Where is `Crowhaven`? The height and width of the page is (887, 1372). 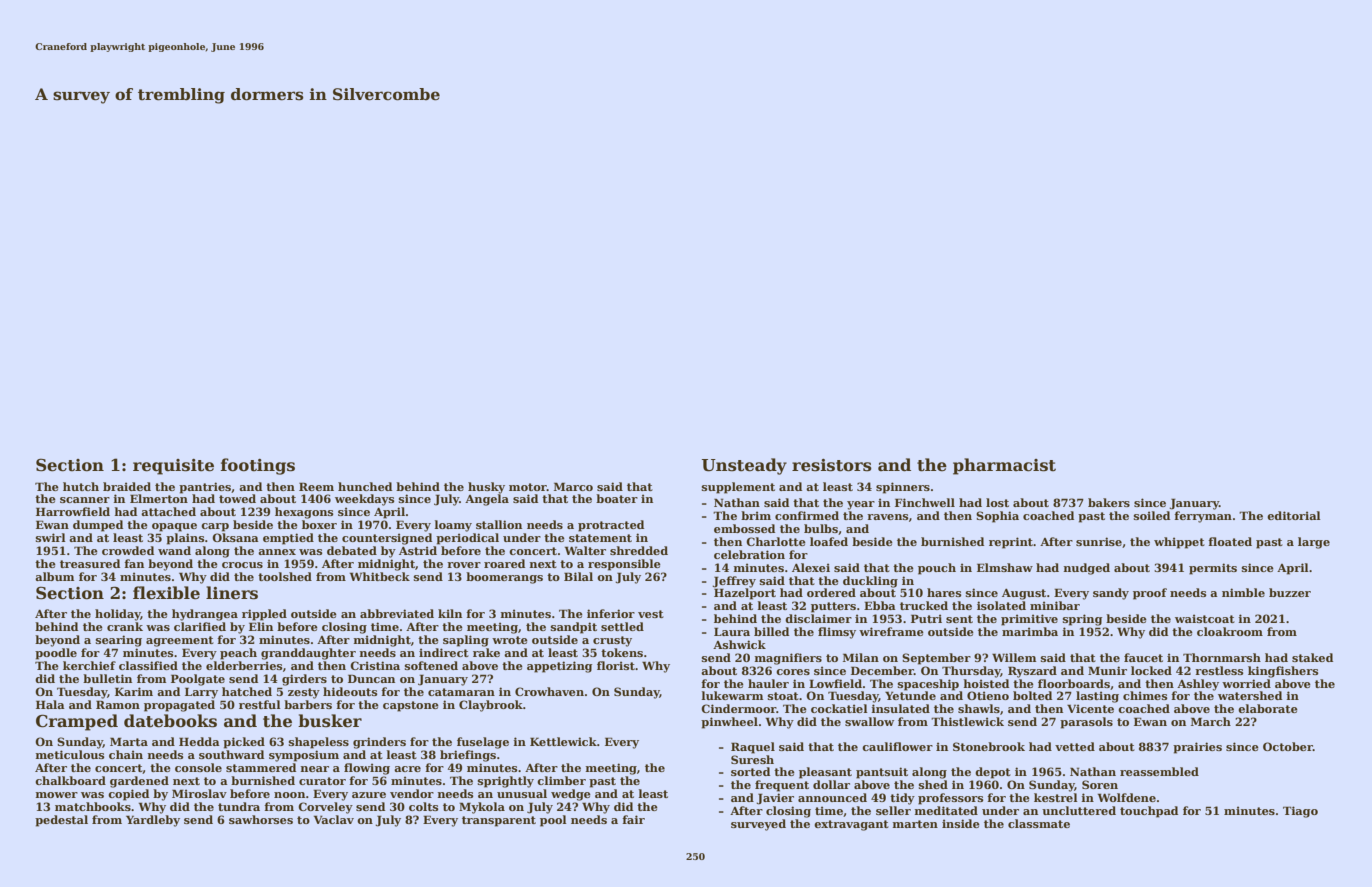
Crowhaven is located at coordinates (549, 691).
